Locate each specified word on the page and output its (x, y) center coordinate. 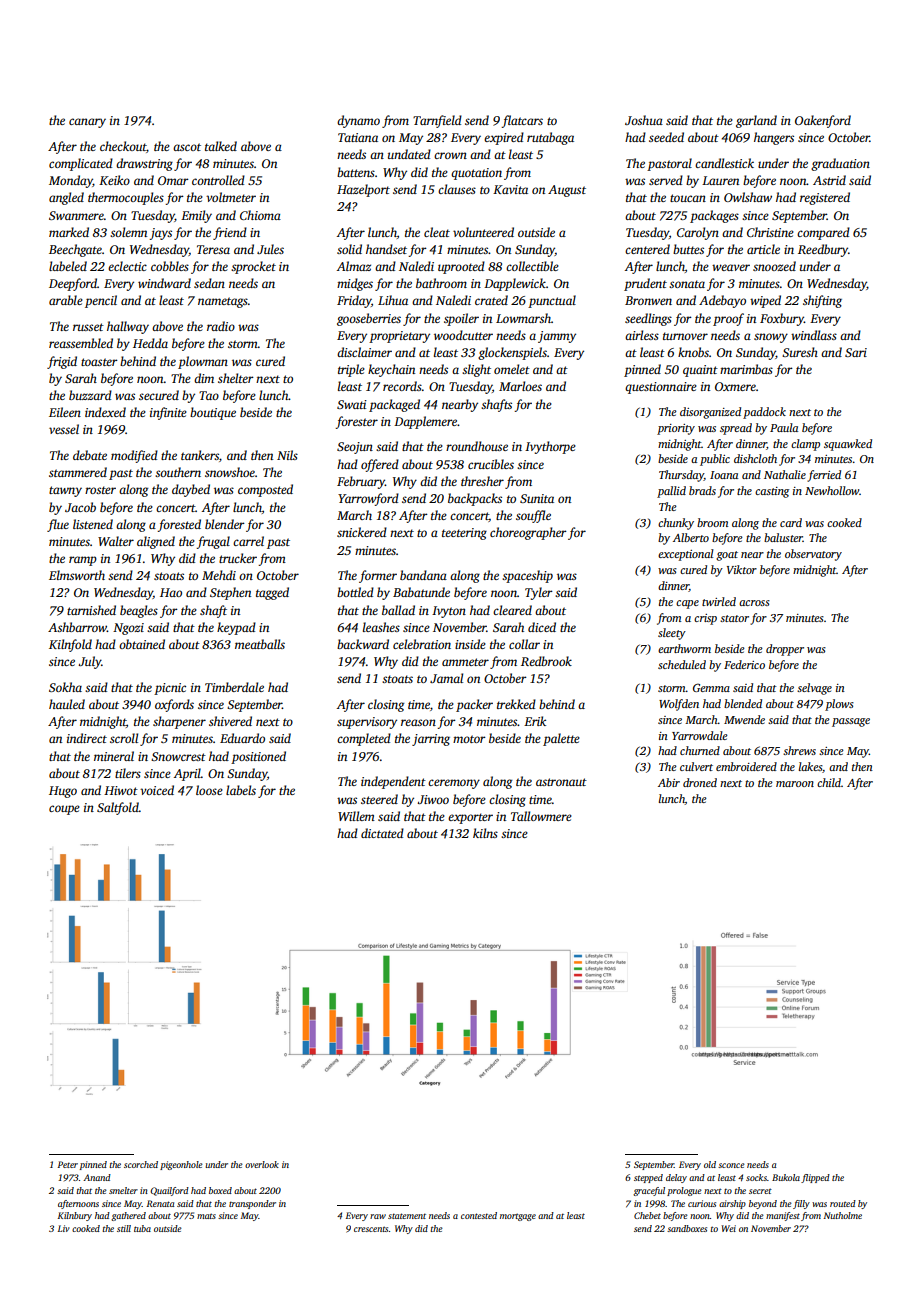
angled (66, 198)
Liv (64, 1228)
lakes (810, 766)
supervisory (367, 723)
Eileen (65, 412)
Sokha (65, 687)
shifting (822, 301)
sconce (731, 1165)
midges (355, 284)
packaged (394, 405)
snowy (771, 338)
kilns (485, 833)
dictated (382, 833)
